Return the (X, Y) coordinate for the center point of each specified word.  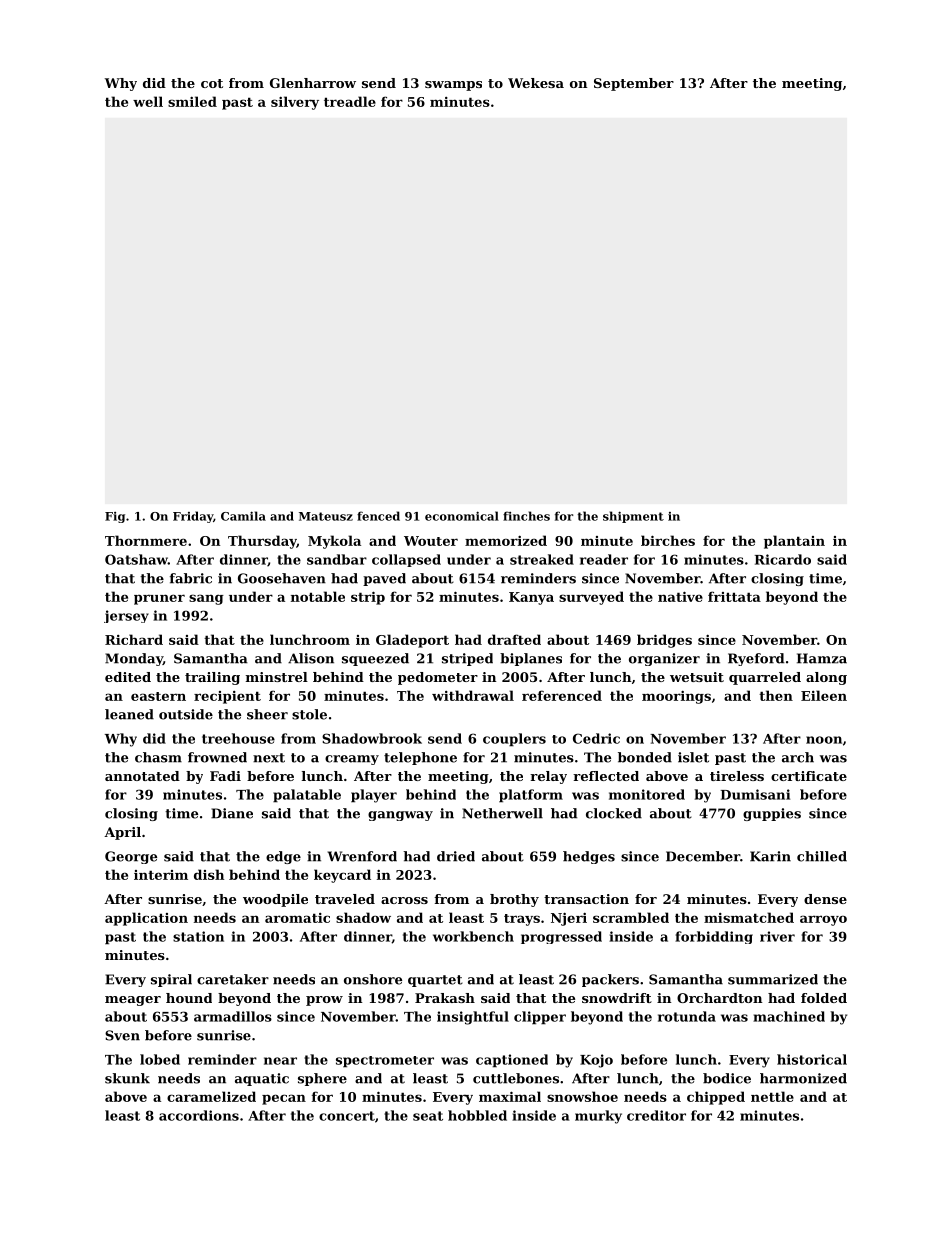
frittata (734, 596)
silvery (295, 103)
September (634, 84)
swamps (453, 86)
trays (522, 920)
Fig (115, 517)
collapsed (406, 560)
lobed (160, 1059)
